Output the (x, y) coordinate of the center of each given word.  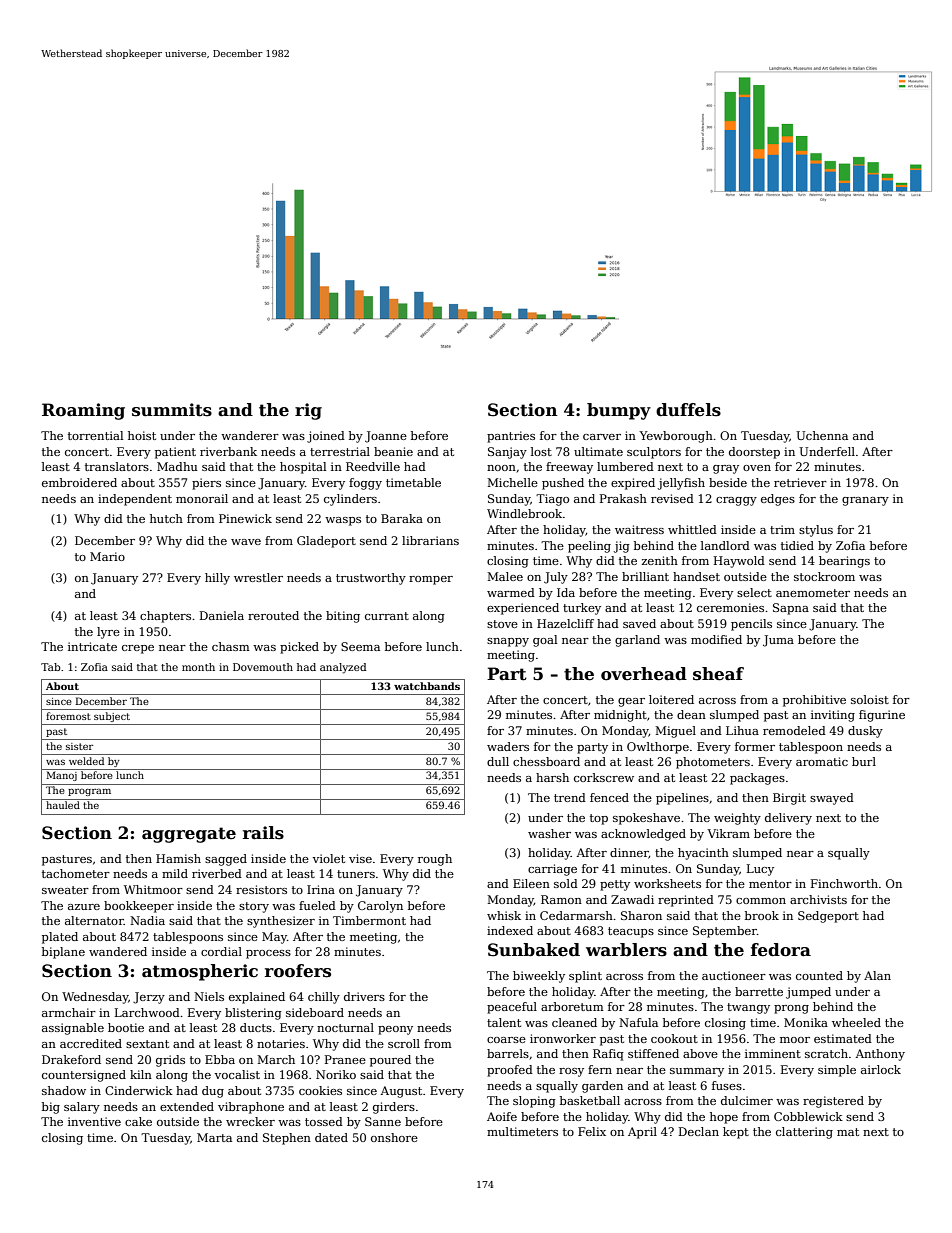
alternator (94, 920)
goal (545, 641)
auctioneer (734, 975)
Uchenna (822, 435)
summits (172, 410)
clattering (804, 1133)
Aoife (502, 1116)
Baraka (402, 518)
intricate (92, 646)
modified (716, 639)
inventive (94, 1121)
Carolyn (380, 907)
